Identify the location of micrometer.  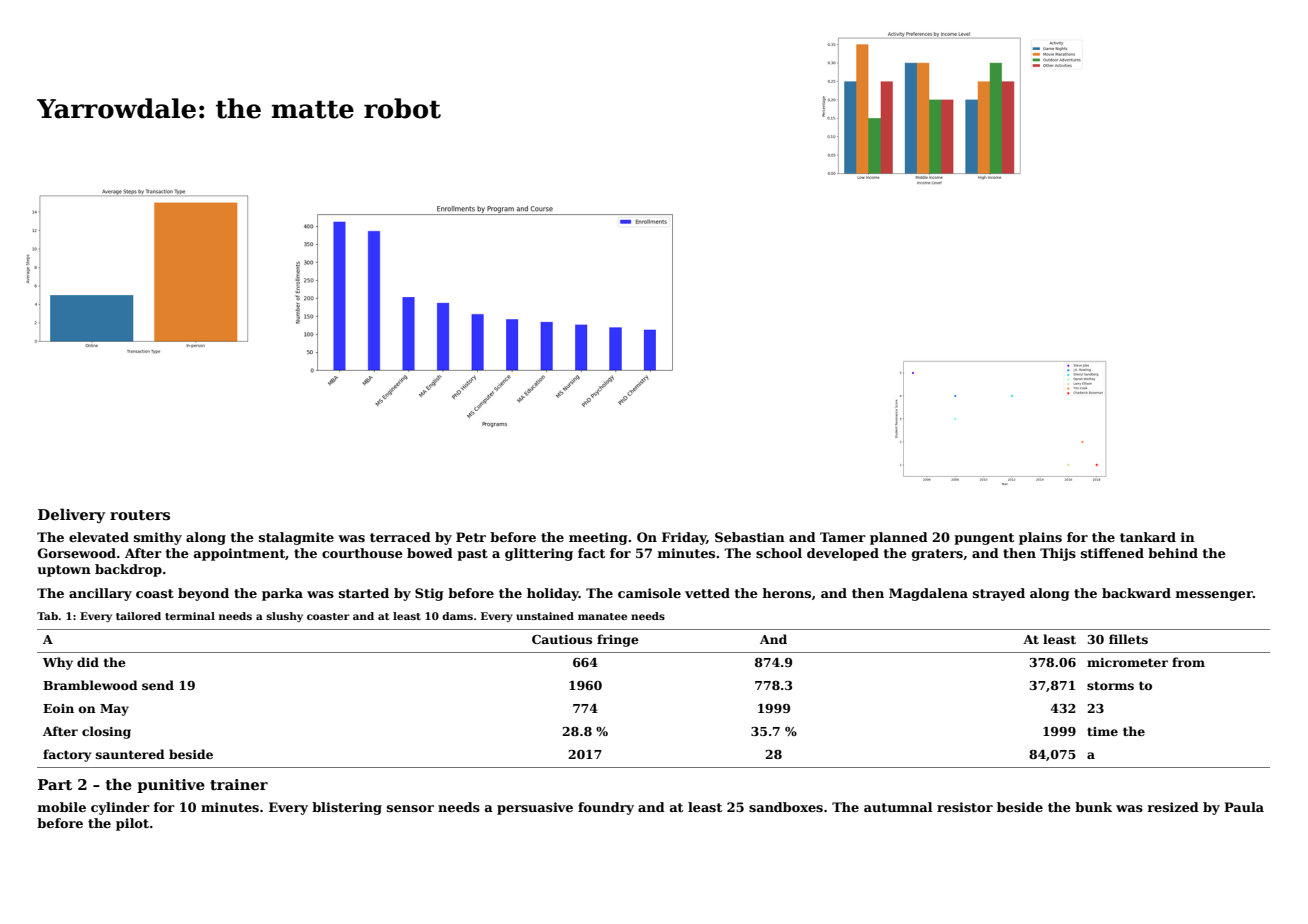
(1127, 662).
